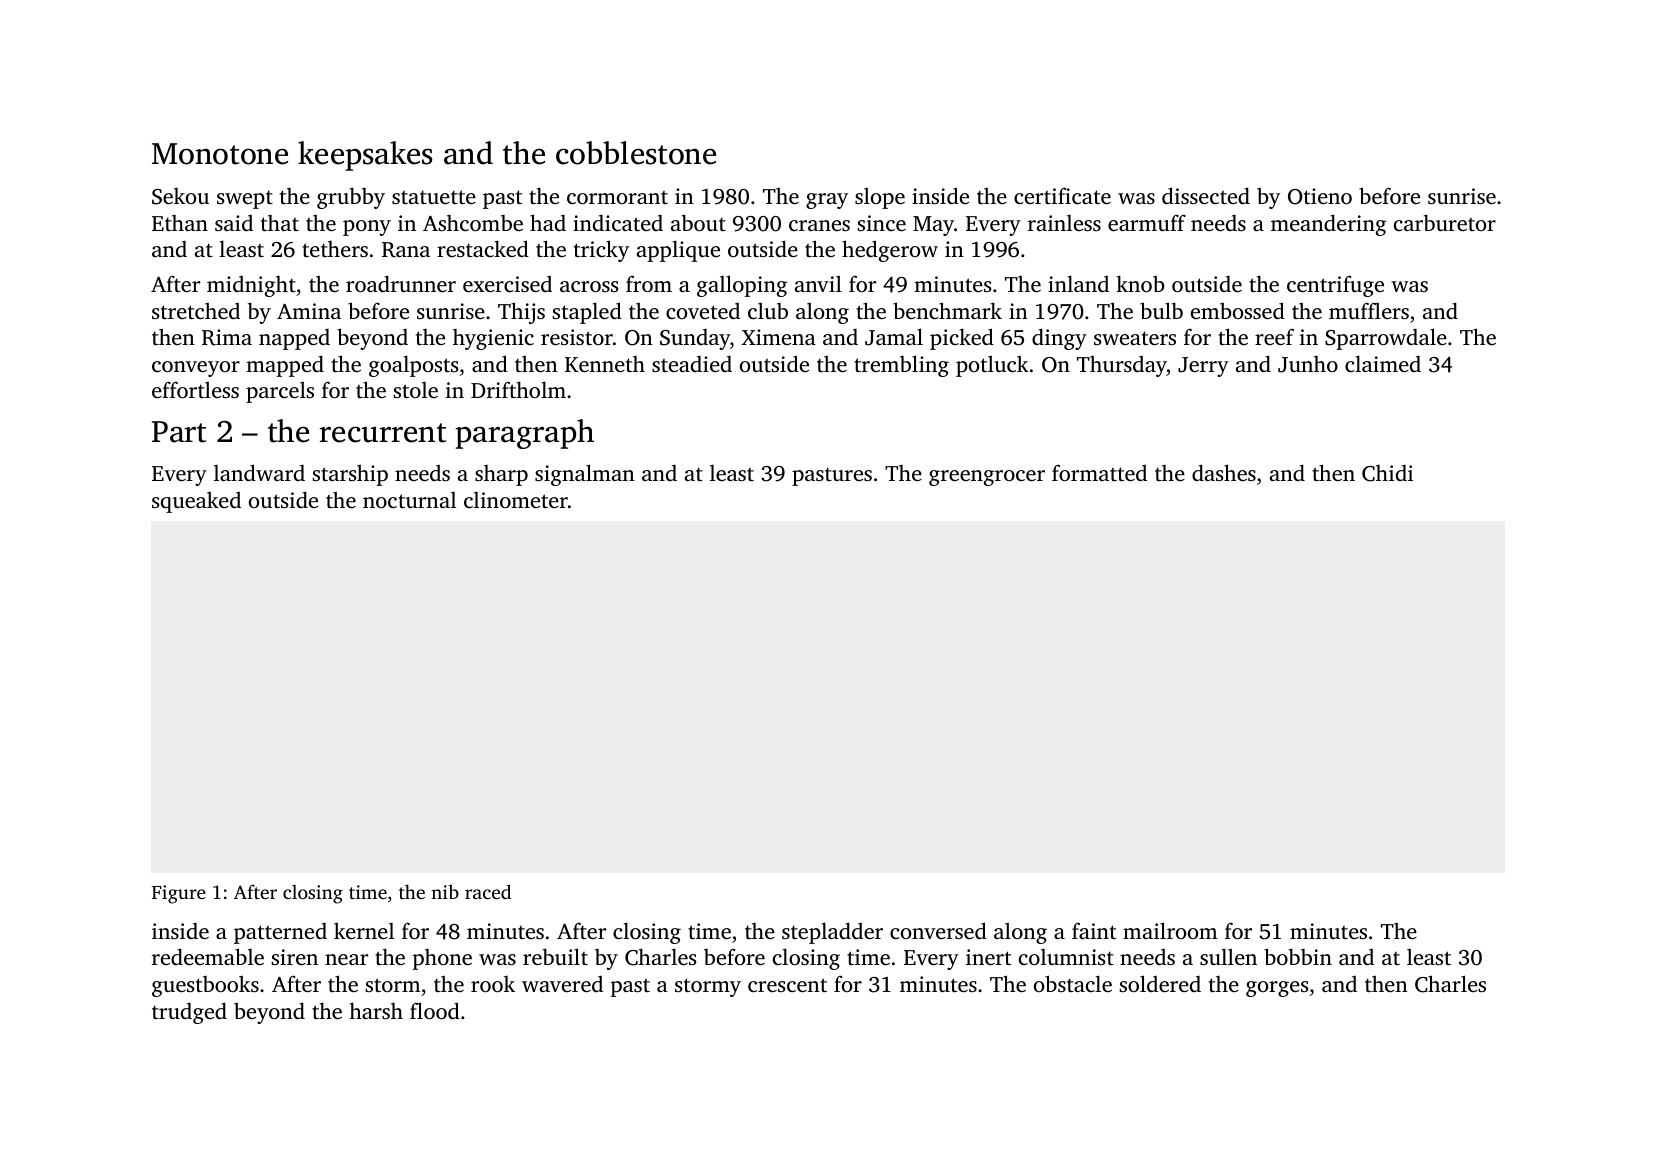  I want to click on mailroom, so click(1170, 930).
